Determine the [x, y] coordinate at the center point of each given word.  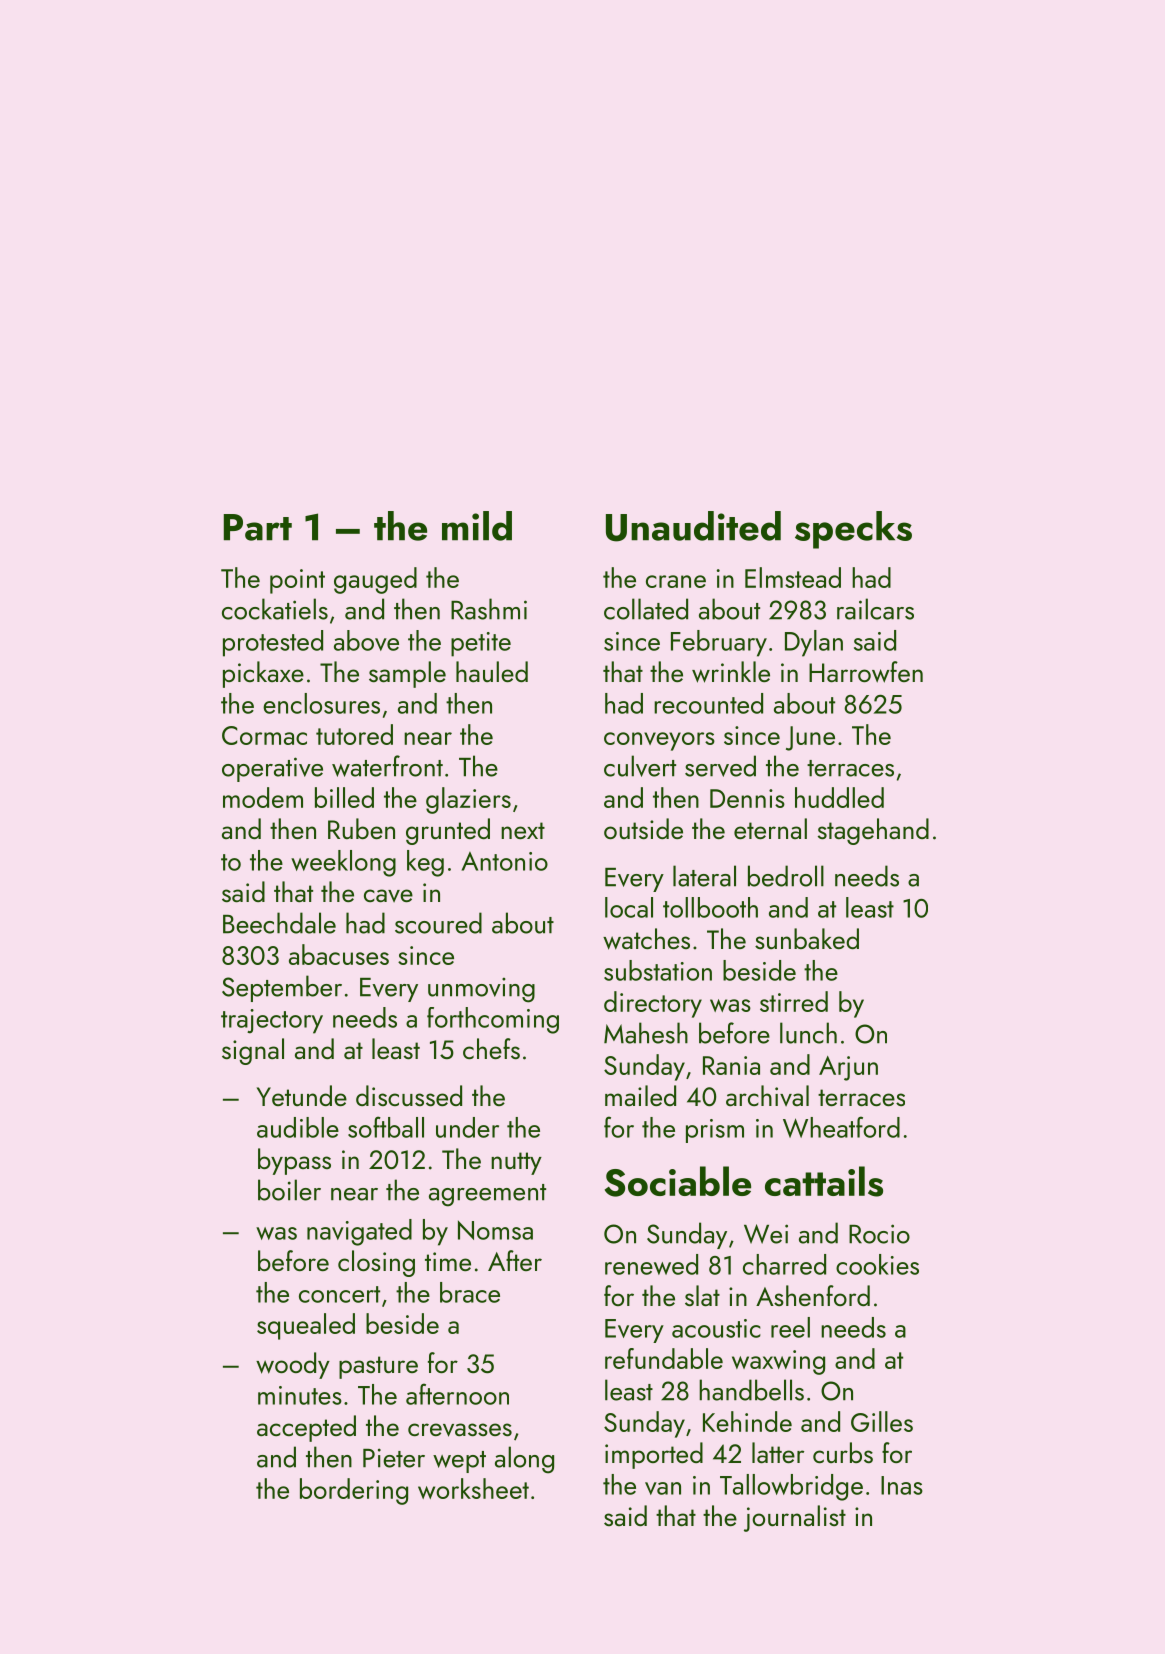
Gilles [882, 1421]
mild [477, 526]
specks [853, 530]
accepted [306, 1428]
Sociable [678, 1181]
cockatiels [275, 609]
